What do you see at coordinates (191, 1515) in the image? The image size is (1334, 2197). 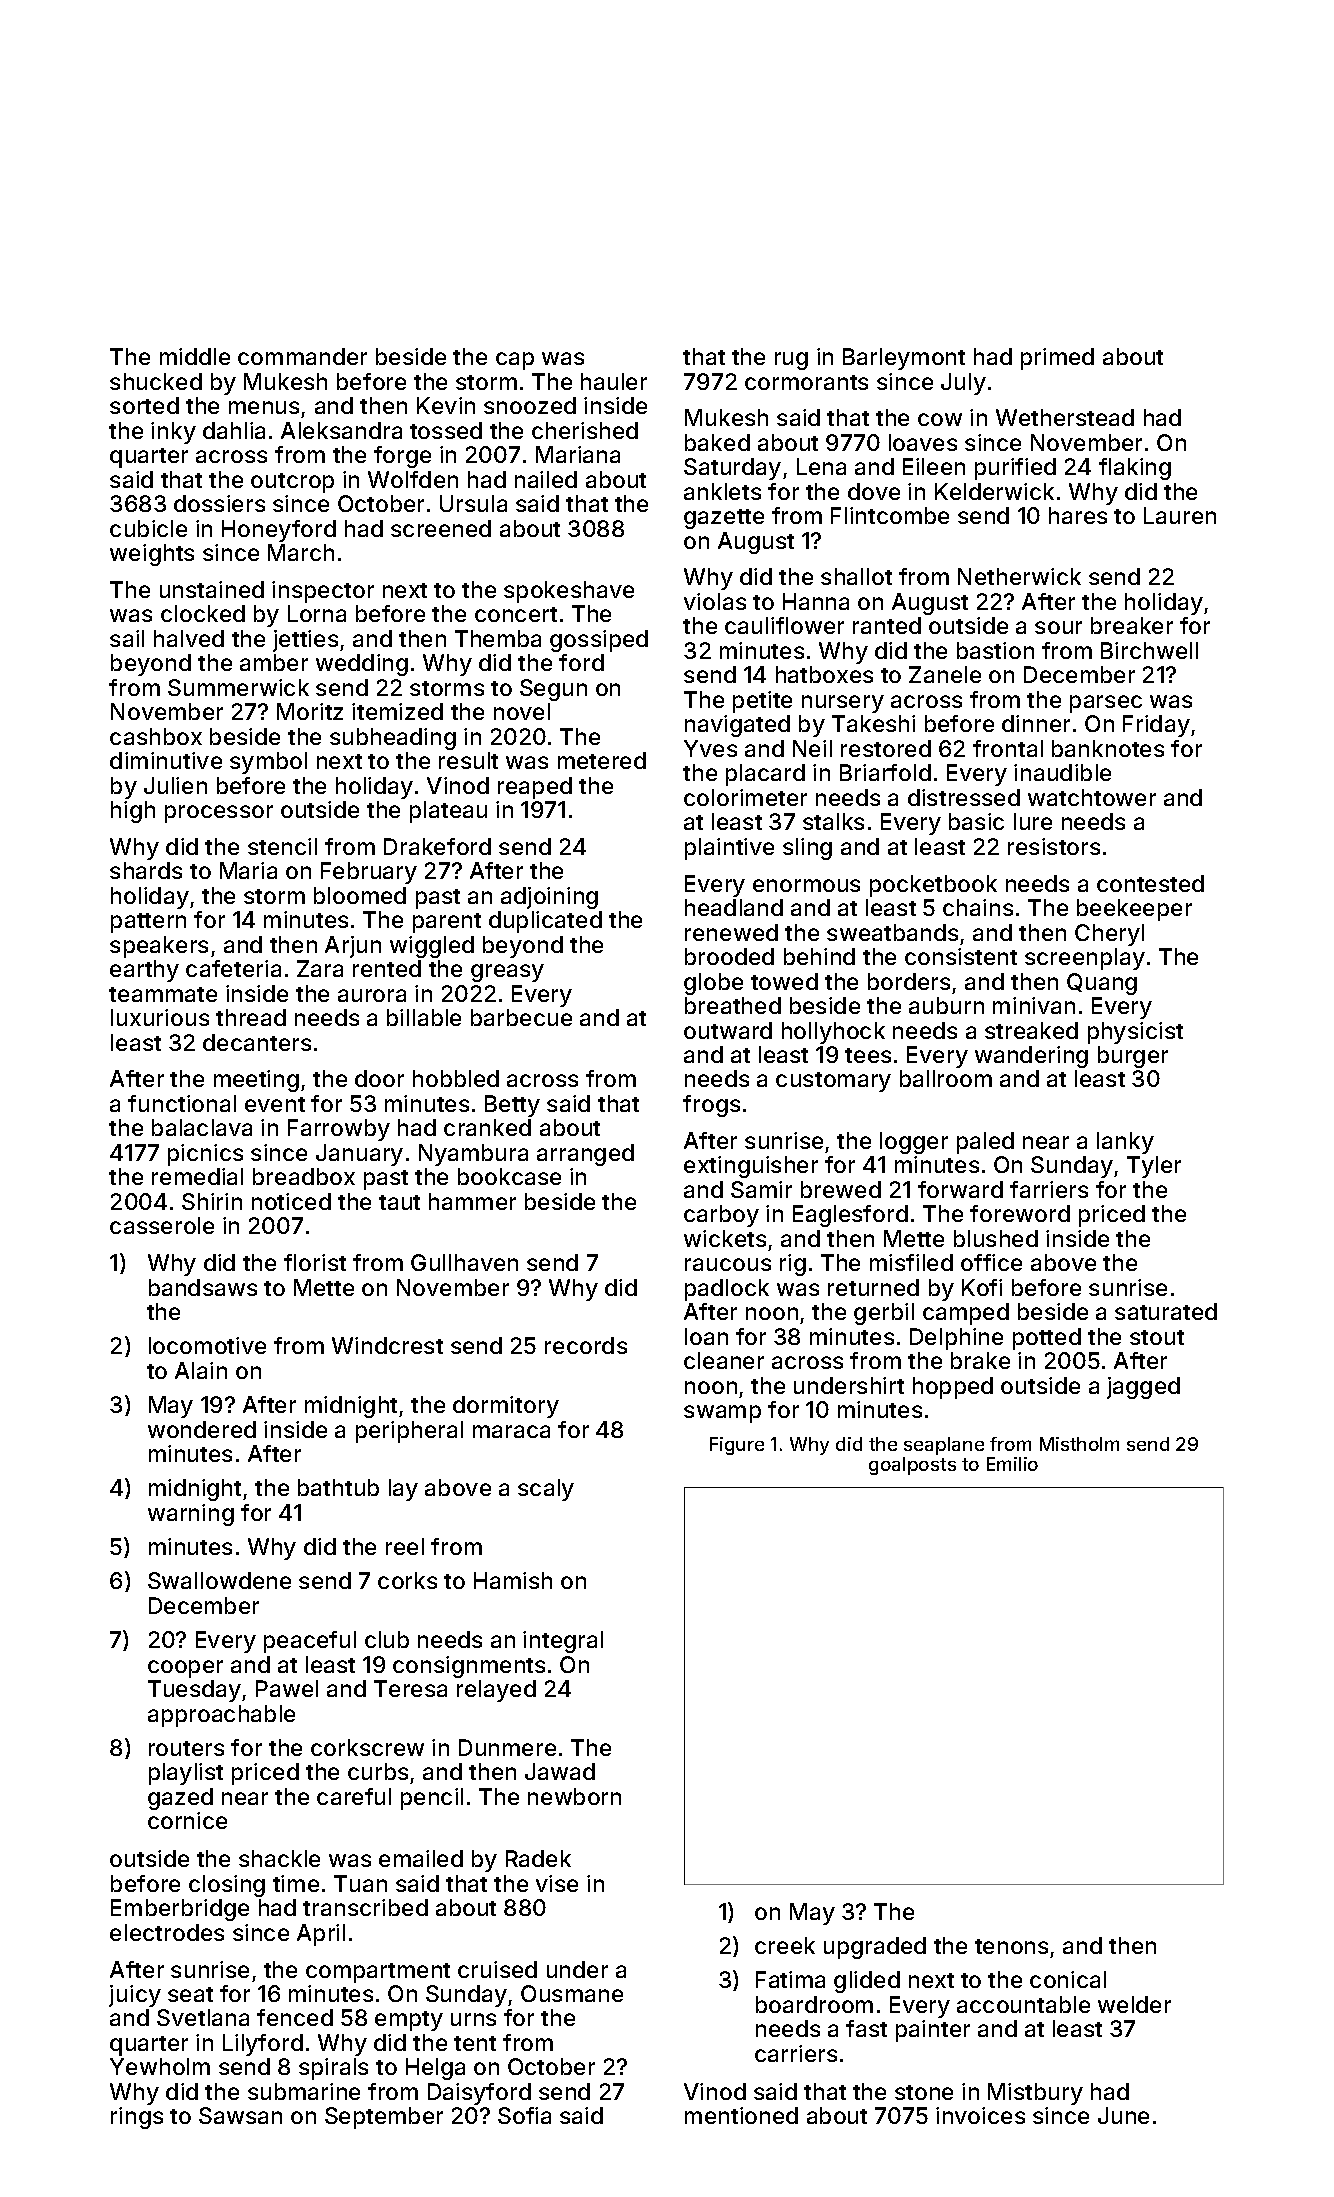 I see `warning` at bounding box center [191, 1515].
